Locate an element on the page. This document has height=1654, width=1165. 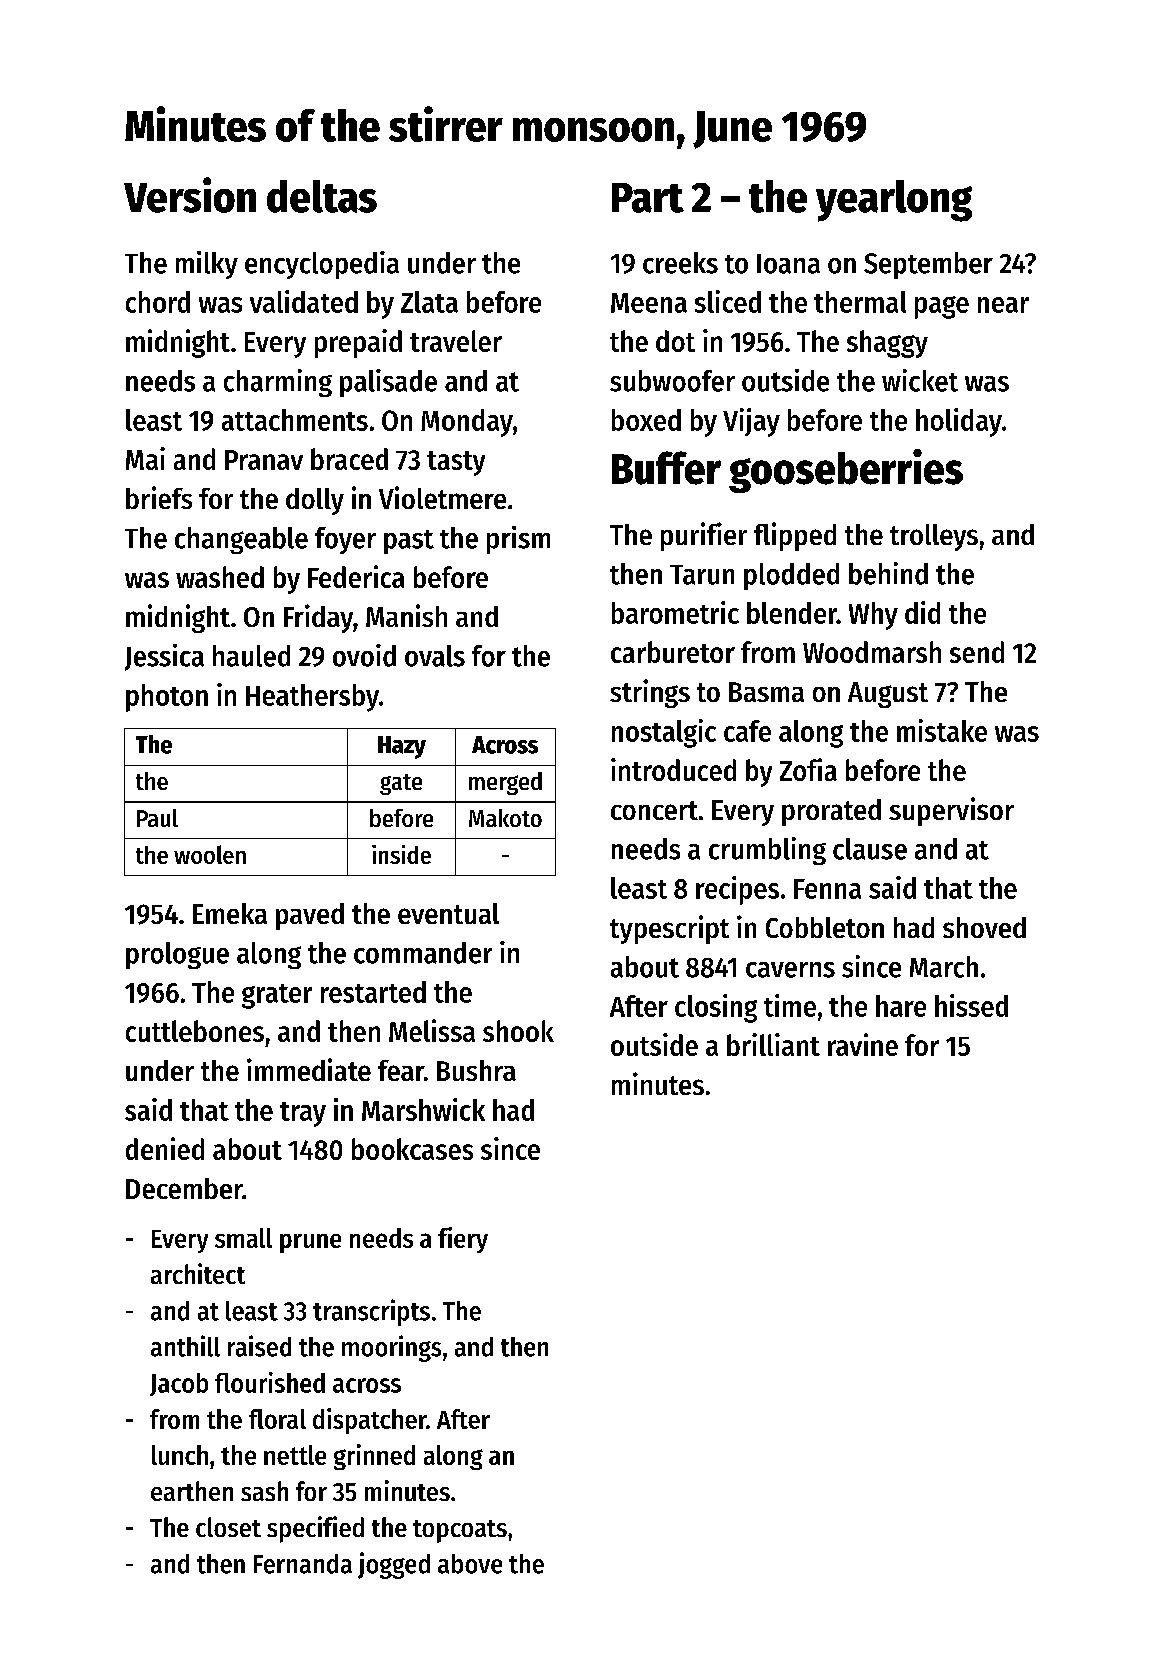
shook is located at coordinates (518, 1031).
